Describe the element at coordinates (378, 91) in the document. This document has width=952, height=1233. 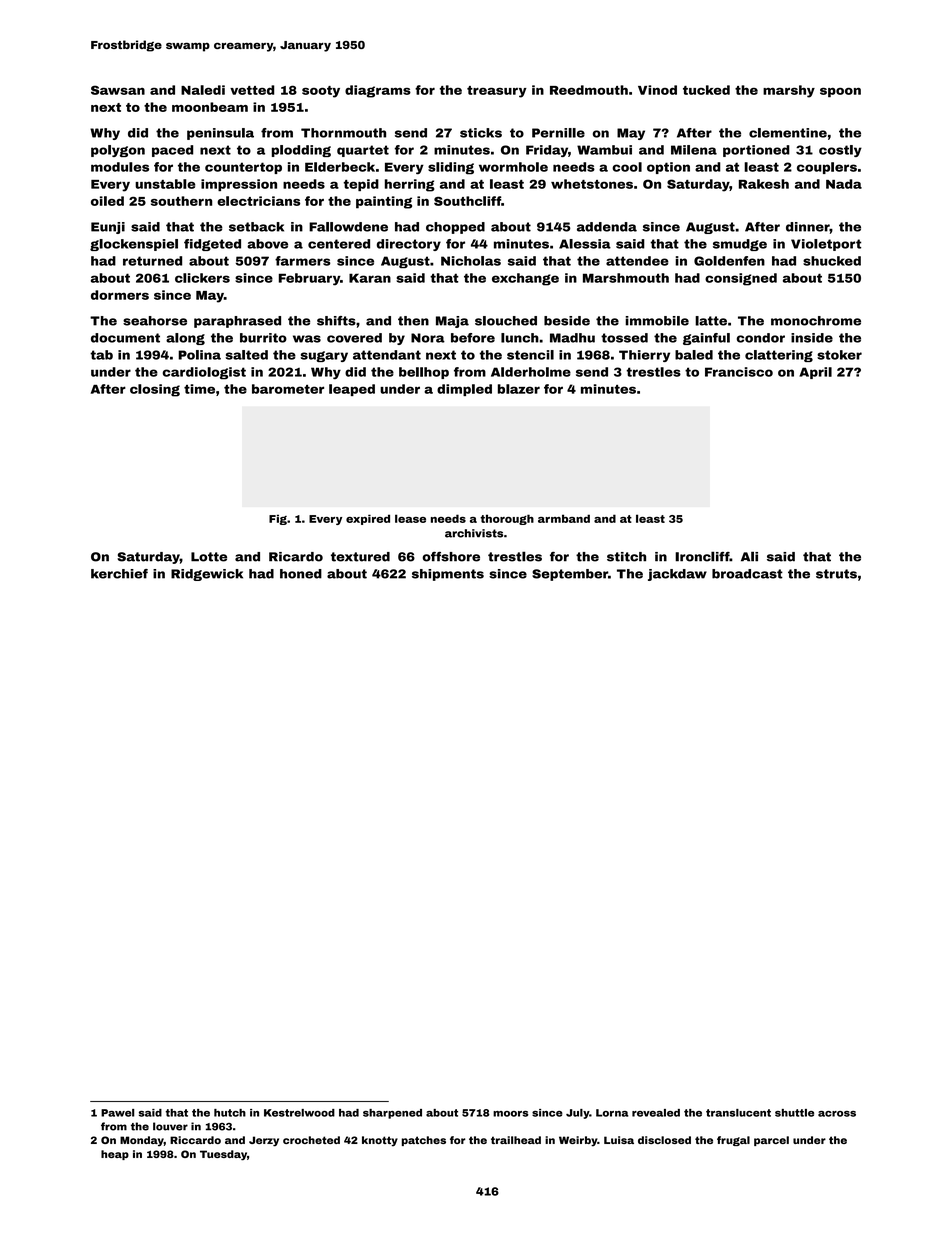
I see `diagrams` at that location.
